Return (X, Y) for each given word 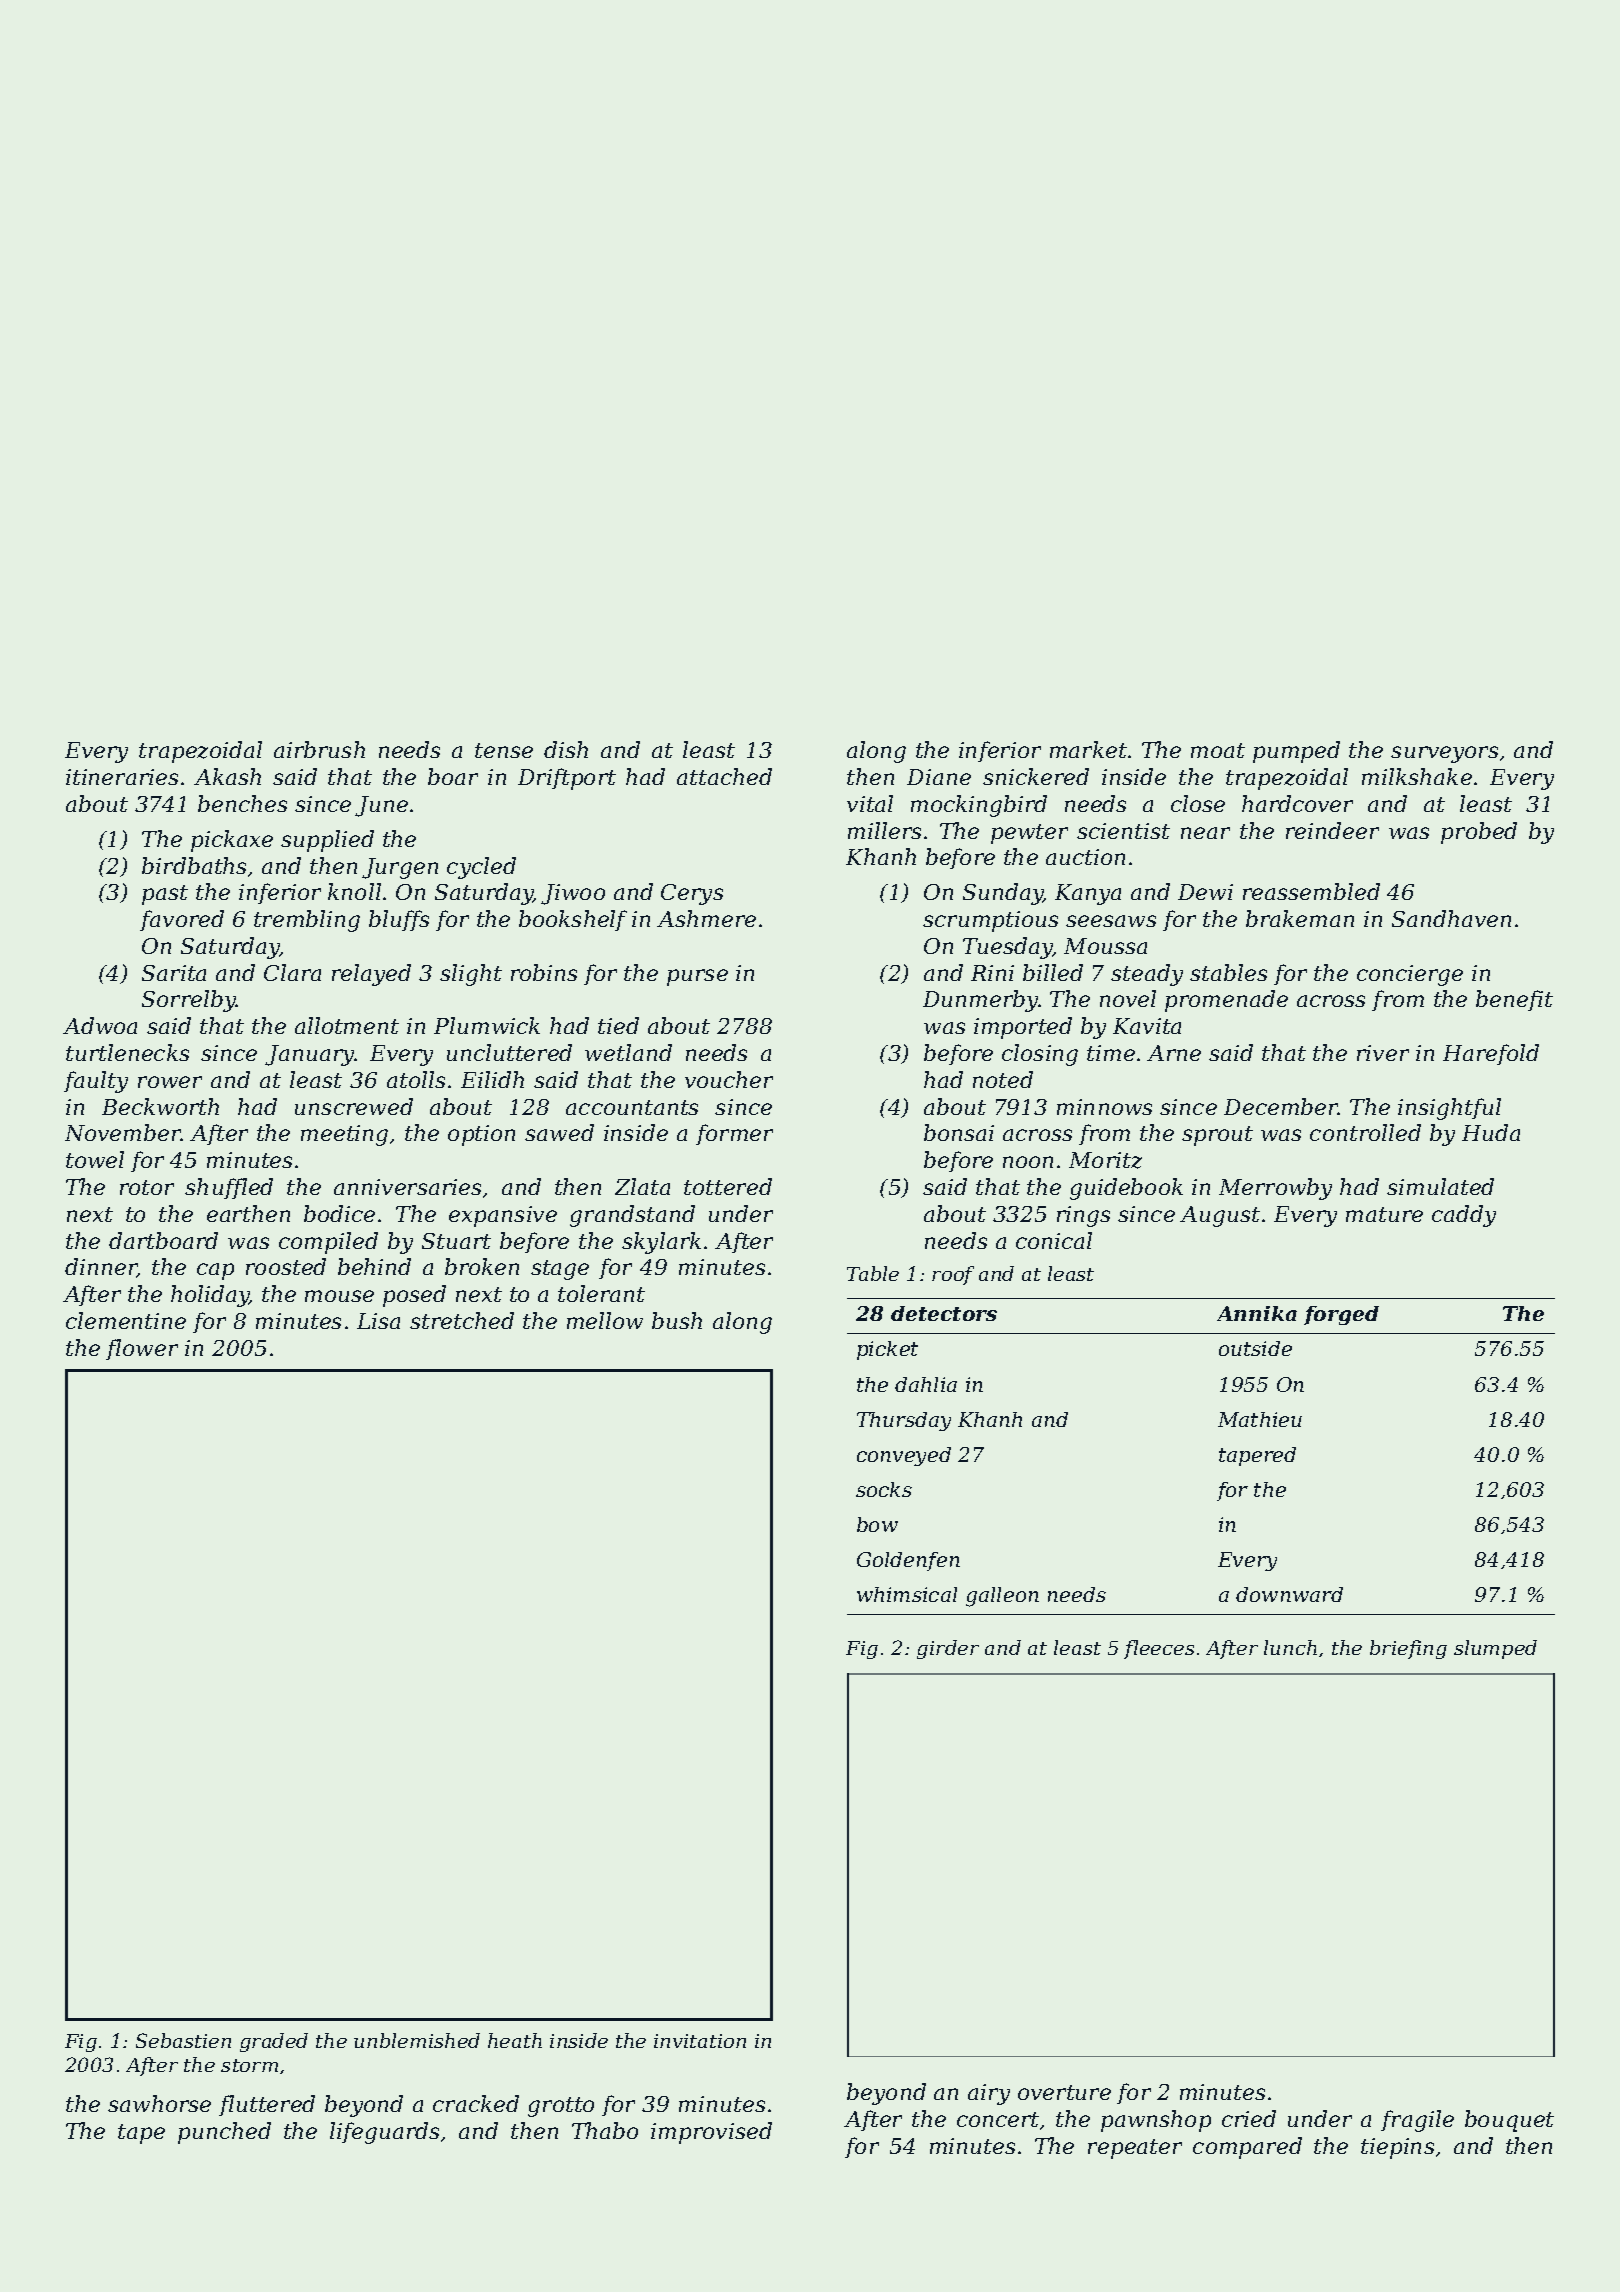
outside (1255, 1348)
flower (142, 1349)
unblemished (417, 2040)
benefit (1514, 1000)
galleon (1002, 1597)
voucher (729, 1079)
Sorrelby (189, 1001)
